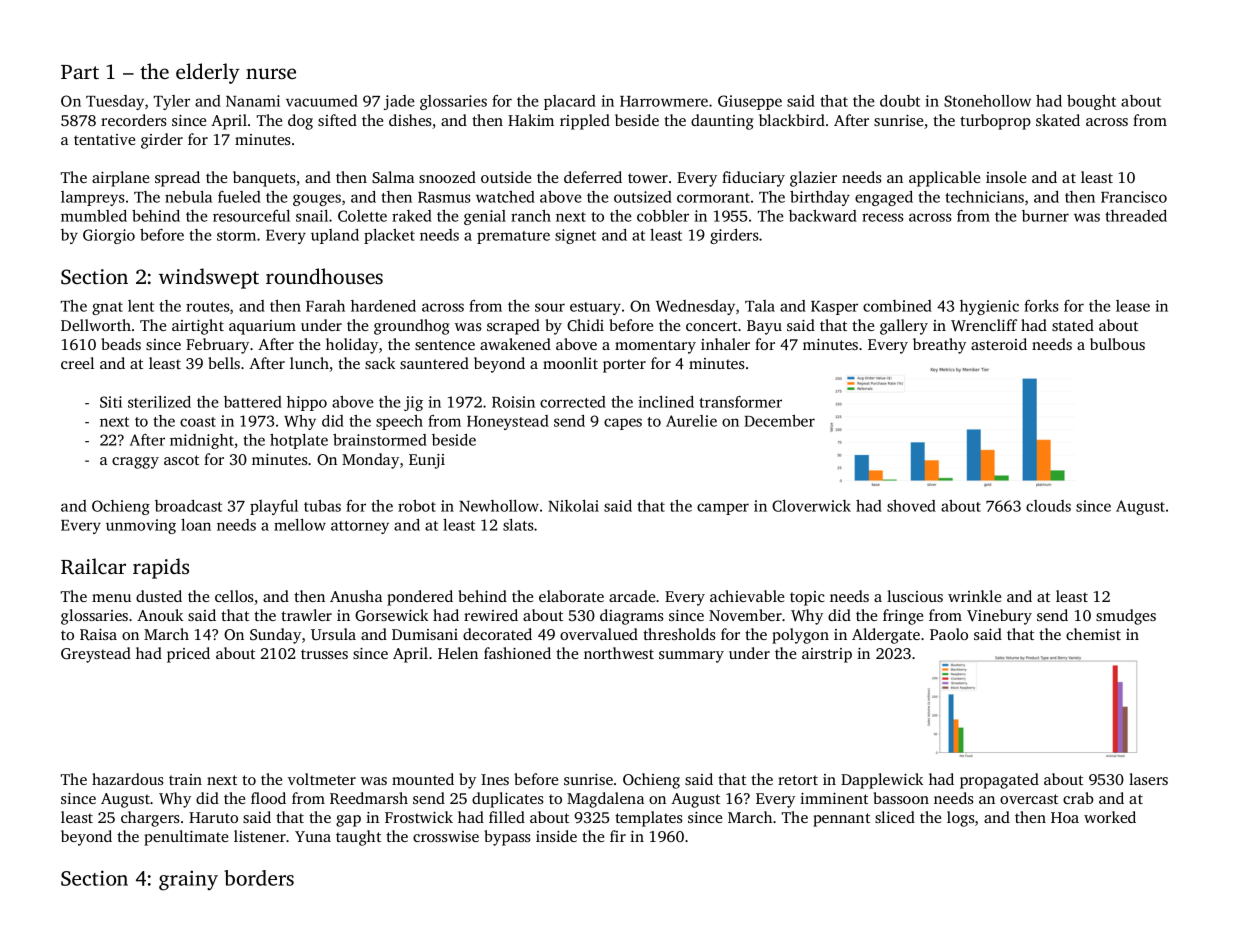 This screenshot has width=1233, height=952. I want to click on transformer, so click(740, 402).
